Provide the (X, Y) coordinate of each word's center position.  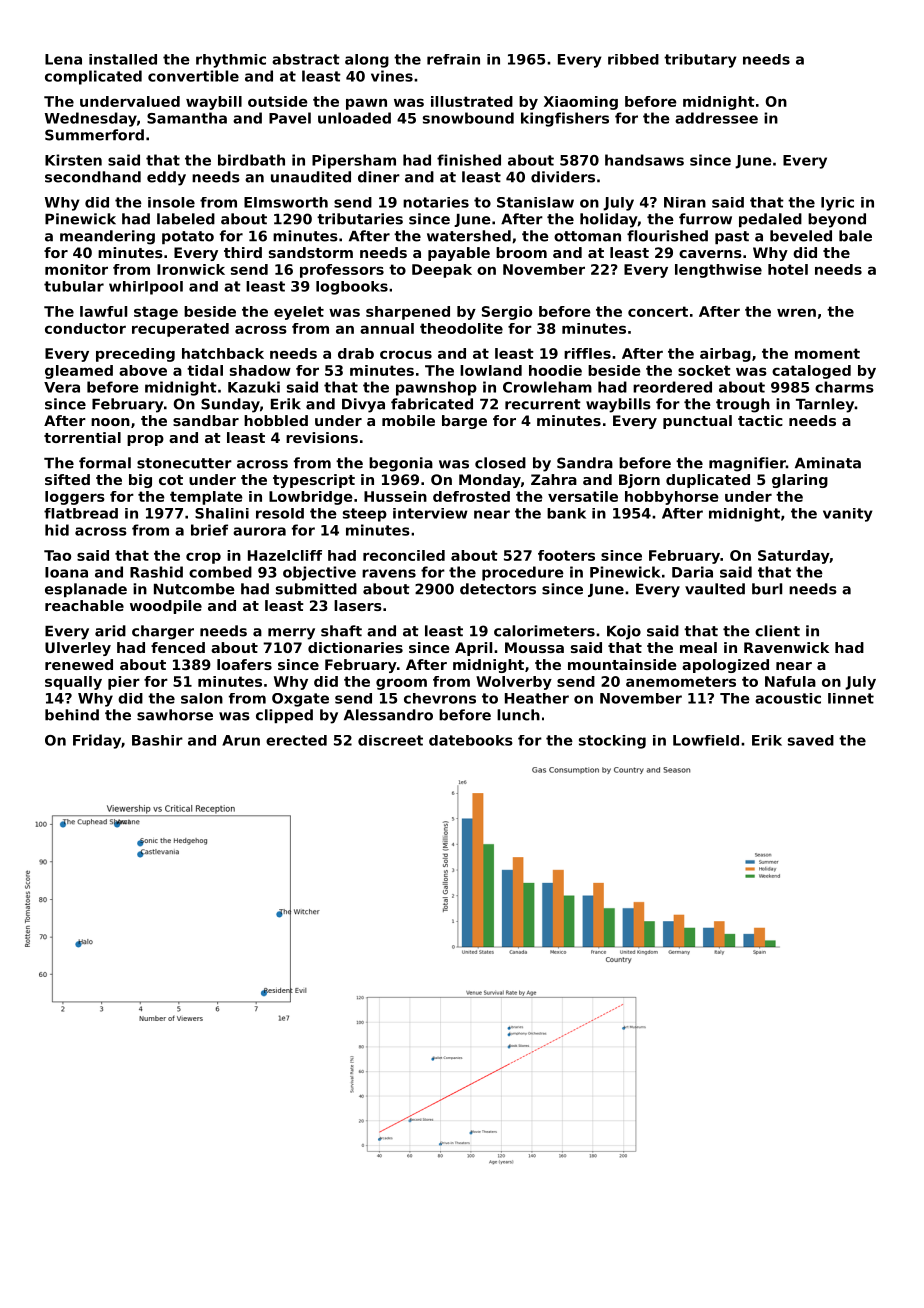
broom (521, 252)
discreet (390, 740)
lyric (837, 204)
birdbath (251, 160)
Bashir (157, 740)
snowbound (468, 118)
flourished (667, 236)
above (143, 370)
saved (811, 740)
